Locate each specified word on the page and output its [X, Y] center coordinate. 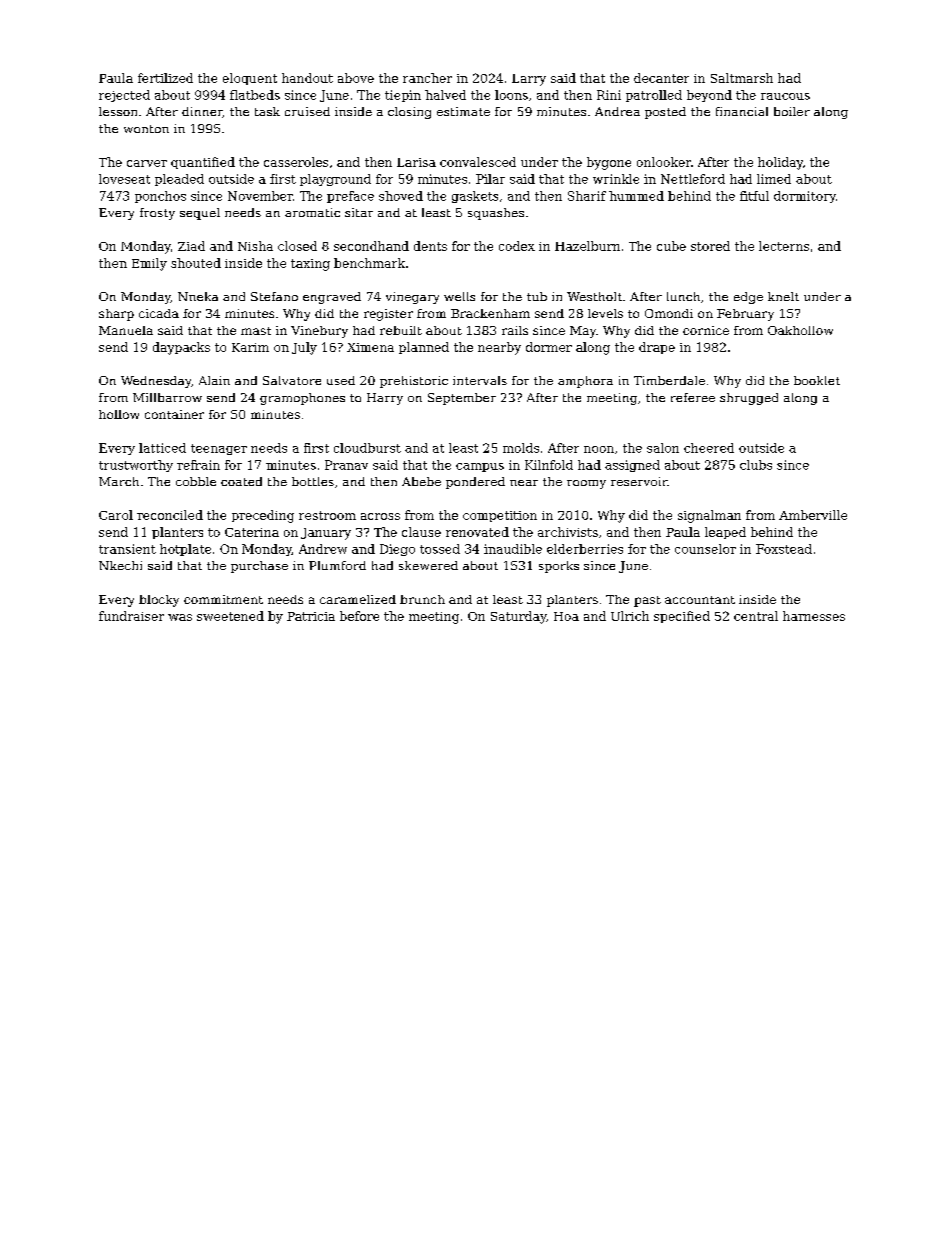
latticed [162, 448]
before [359, 616]
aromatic [312, 212]
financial [742, 111]
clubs [756, 465]
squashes [496, 214]
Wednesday [156, 382]
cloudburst [367, 448]
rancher [427, 78]
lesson [118, 111]
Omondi [669, 313]
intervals [480, 380]
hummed [636, 196]
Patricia [311, 616]
